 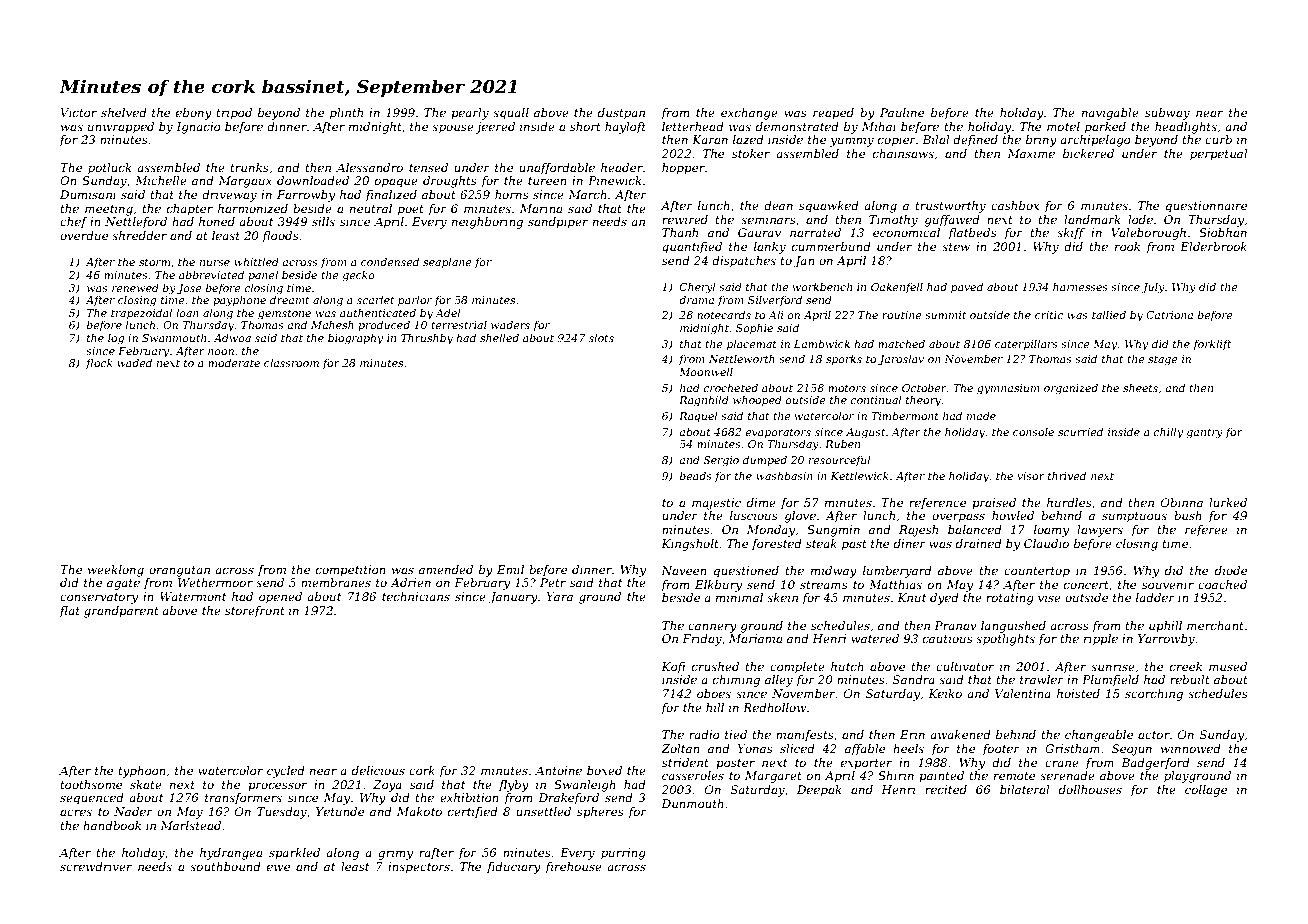 What do you see at coordinates (123, 584) in the page?
I see `agate` at bounding box center [123, 584].
